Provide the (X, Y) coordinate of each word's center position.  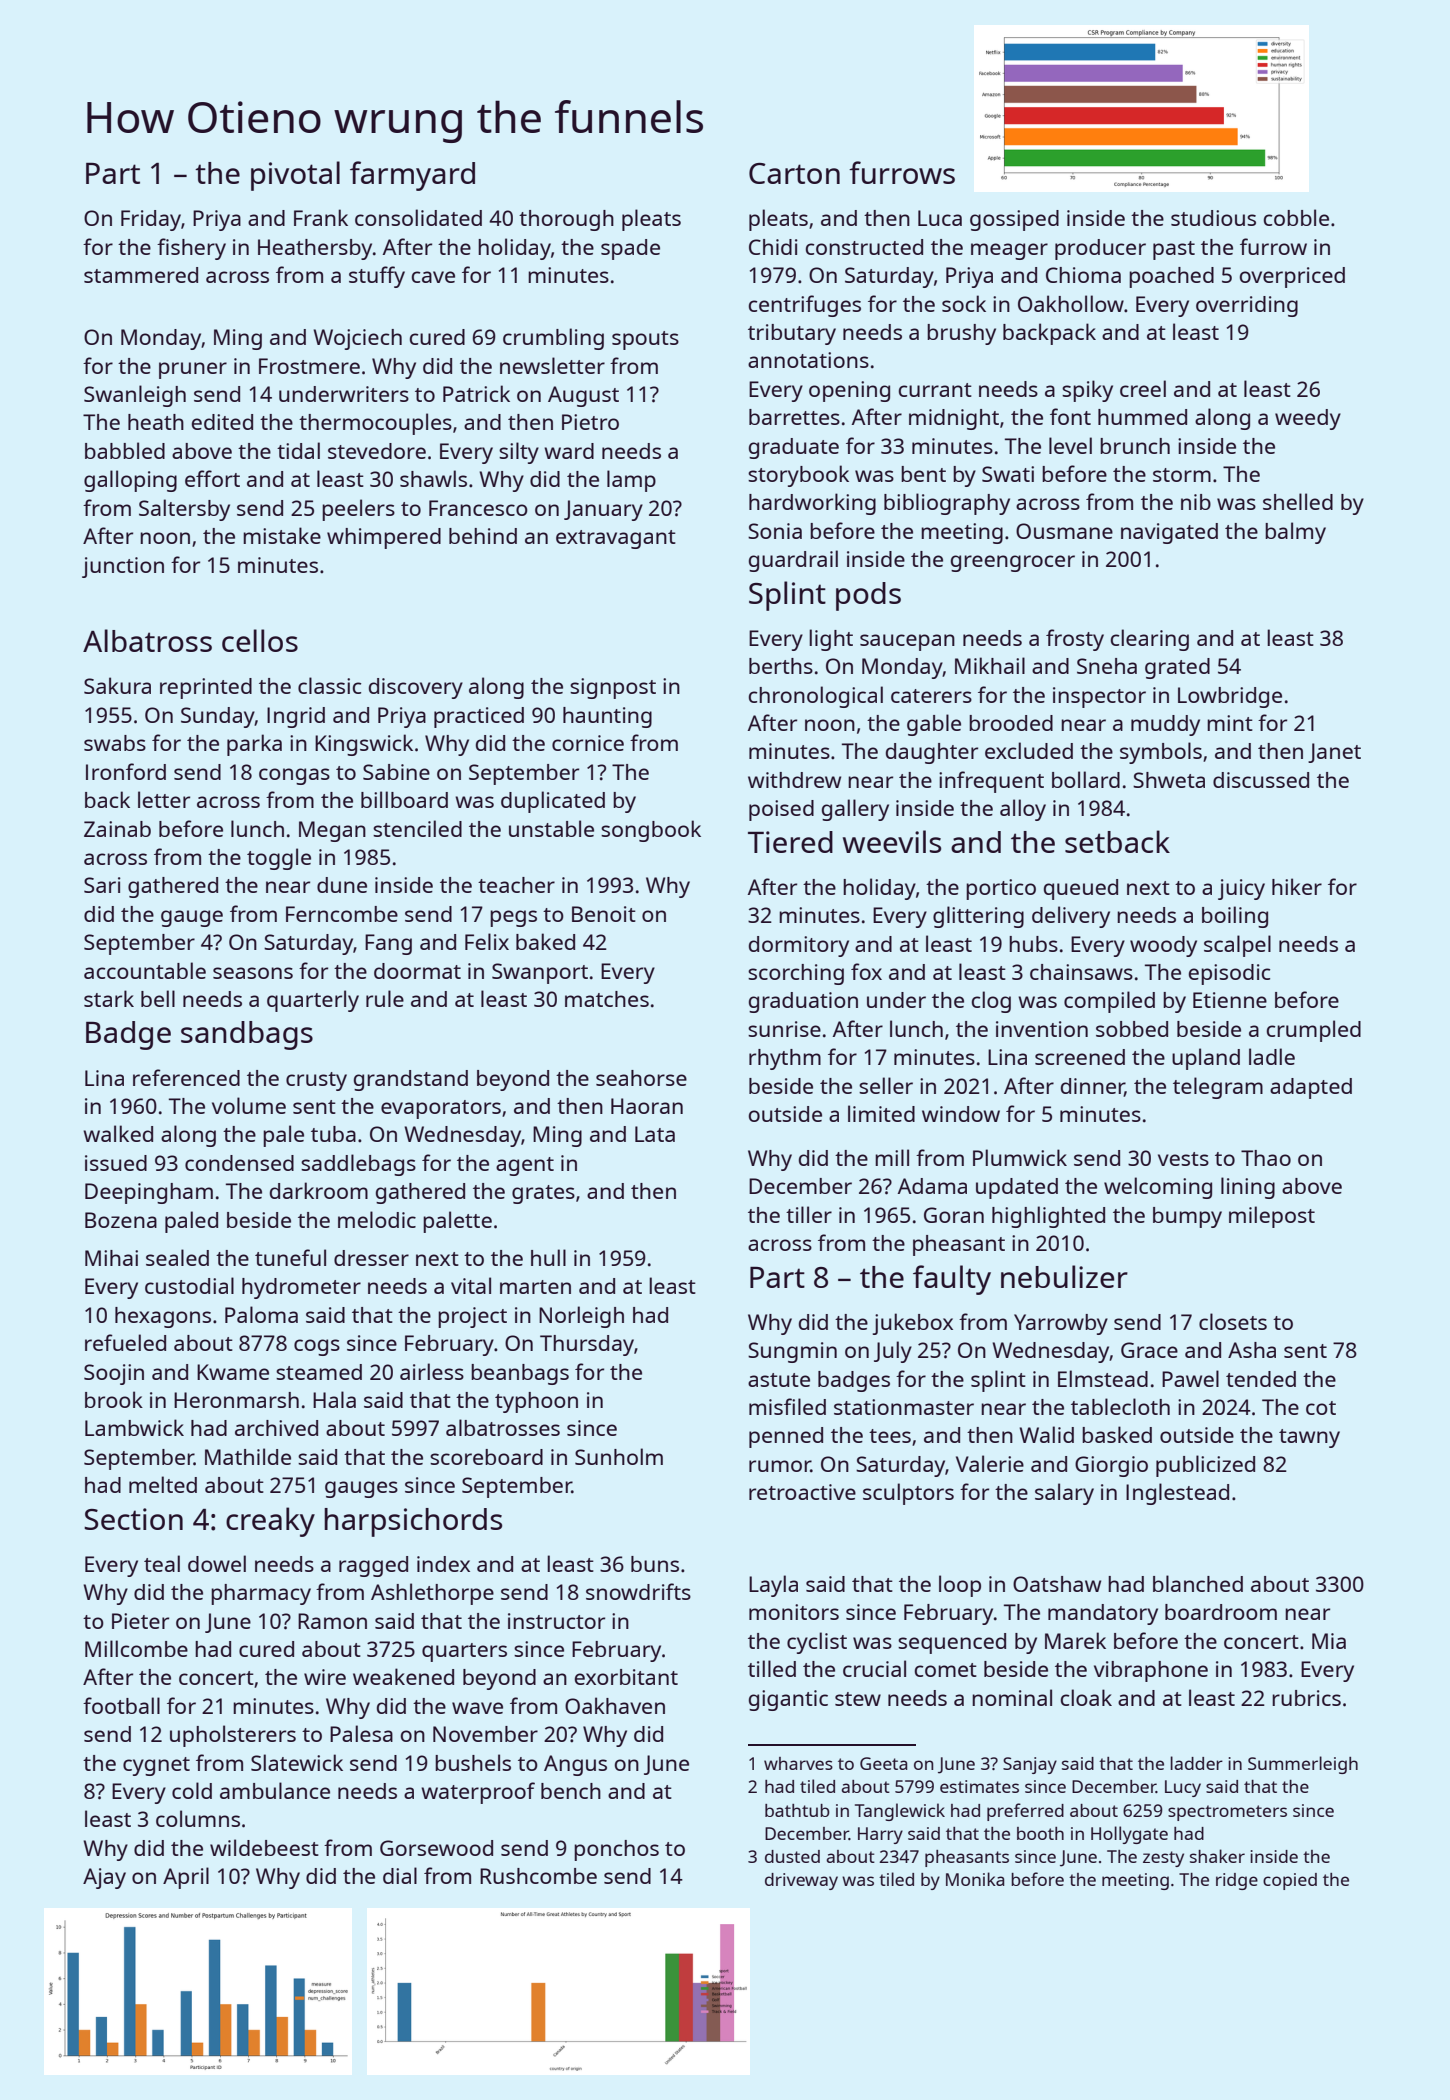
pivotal (295, 176)
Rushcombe (538, 1876)
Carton (794, 173)
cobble (1296, 217)
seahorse (641, 1078)
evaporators (441, 1109)
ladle (1272, 1056)
